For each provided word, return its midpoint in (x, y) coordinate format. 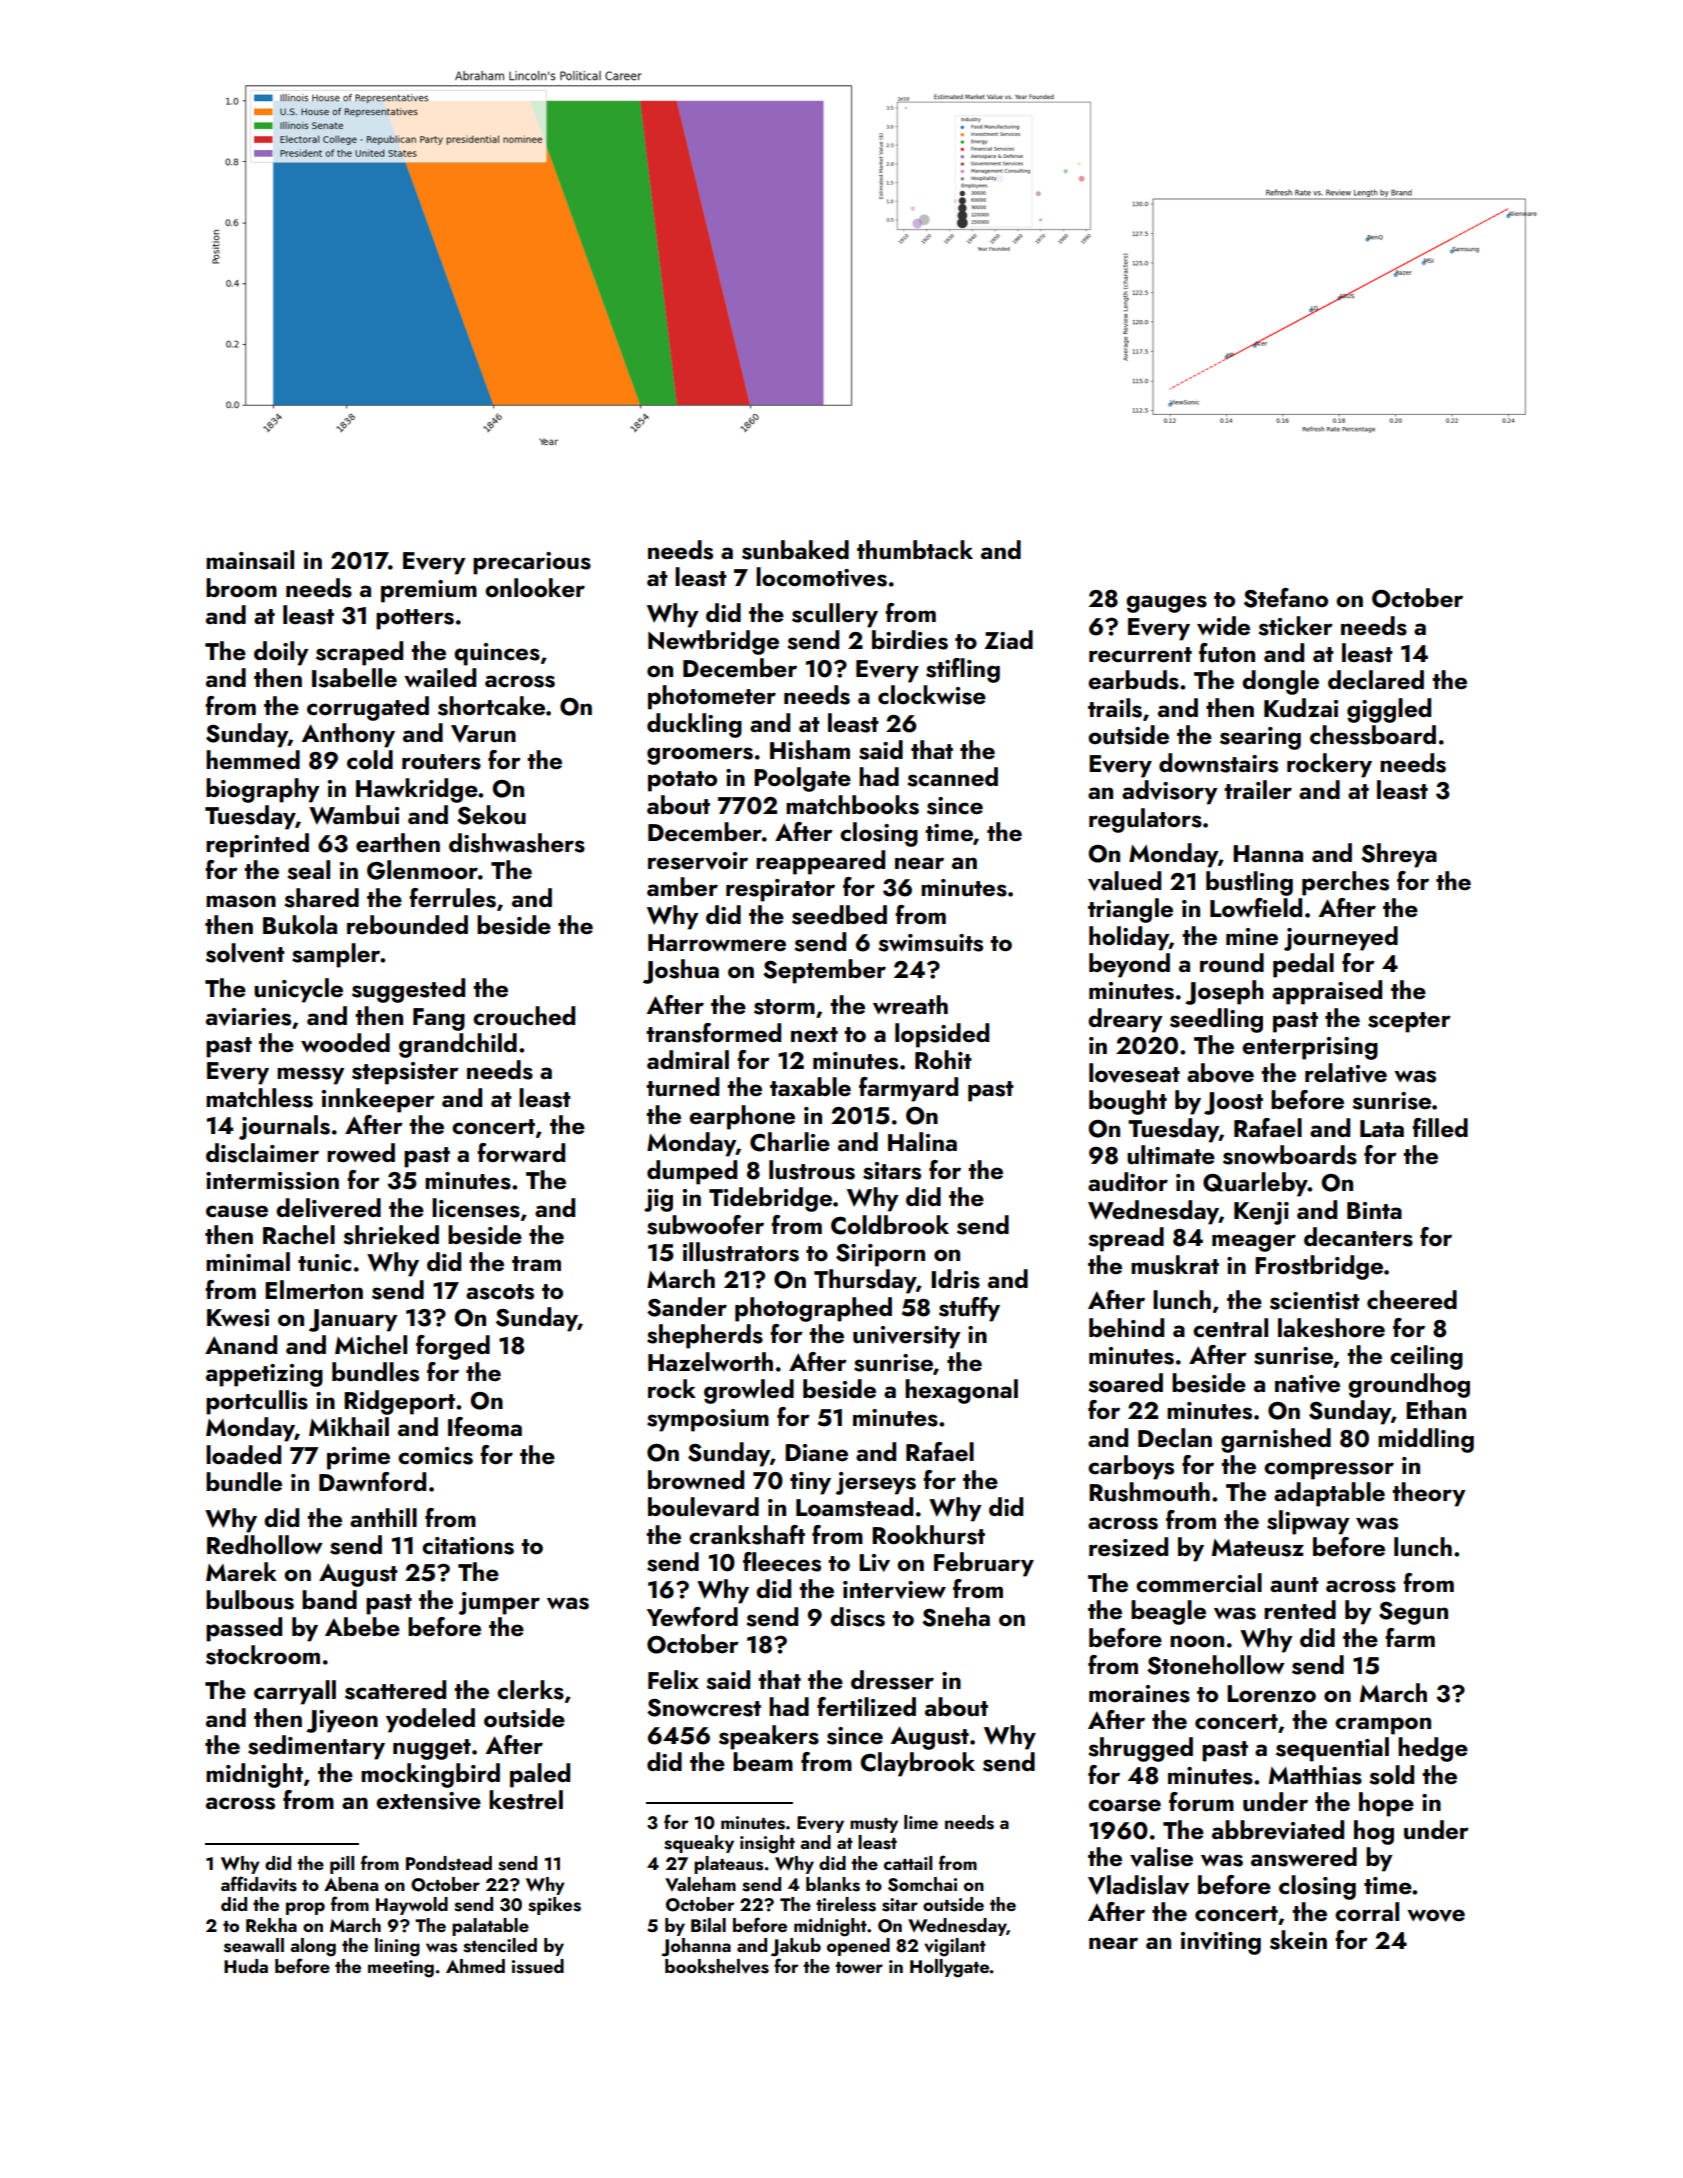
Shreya (1399, 855)
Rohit (943, 1059)
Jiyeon (342, 1721)
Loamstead (854, 1507)
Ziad (1008, 639)
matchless (259, 1098)
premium (429, 591)
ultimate (1171, 1155)
